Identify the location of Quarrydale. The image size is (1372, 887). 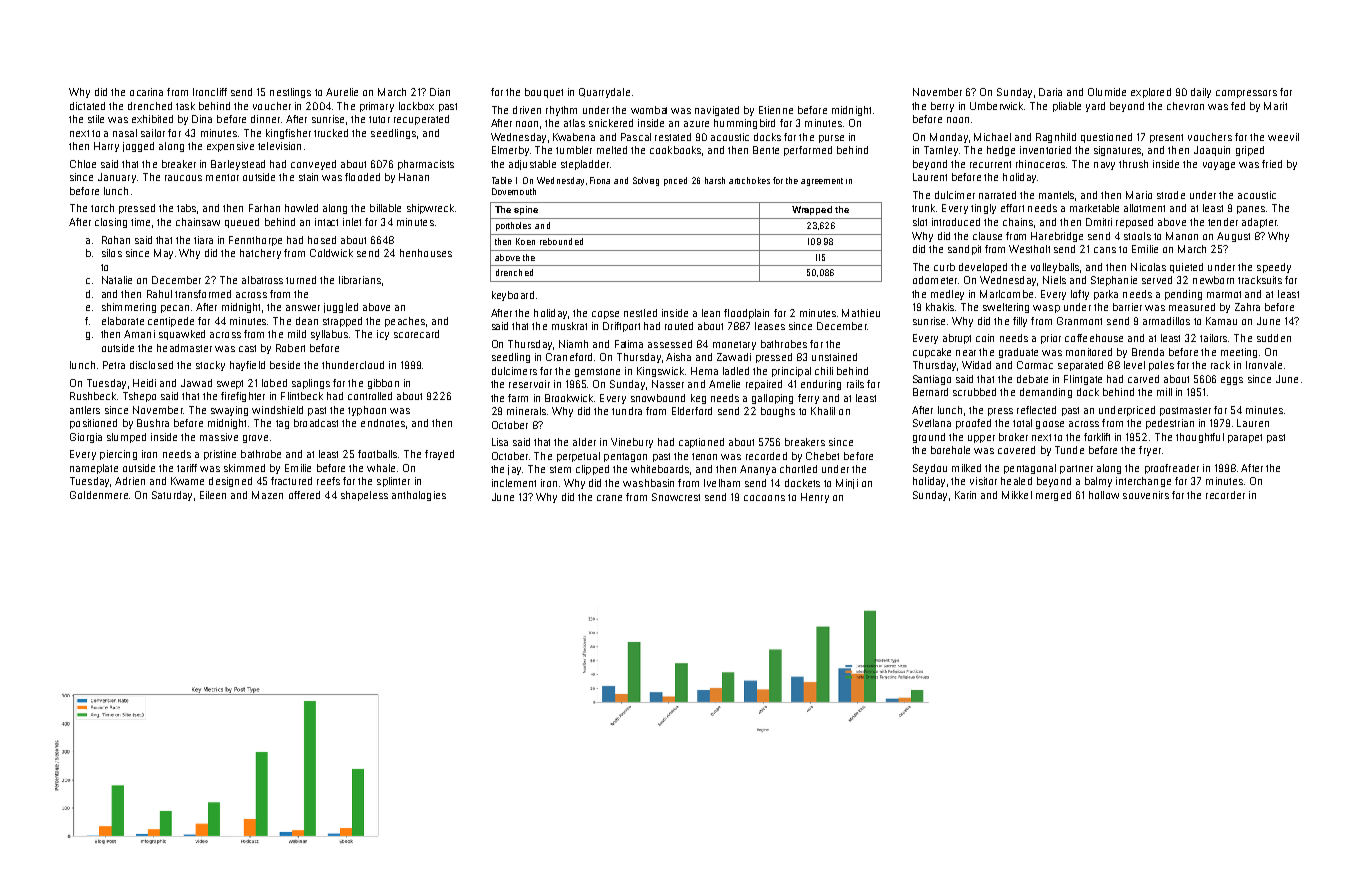
(604, 93).
